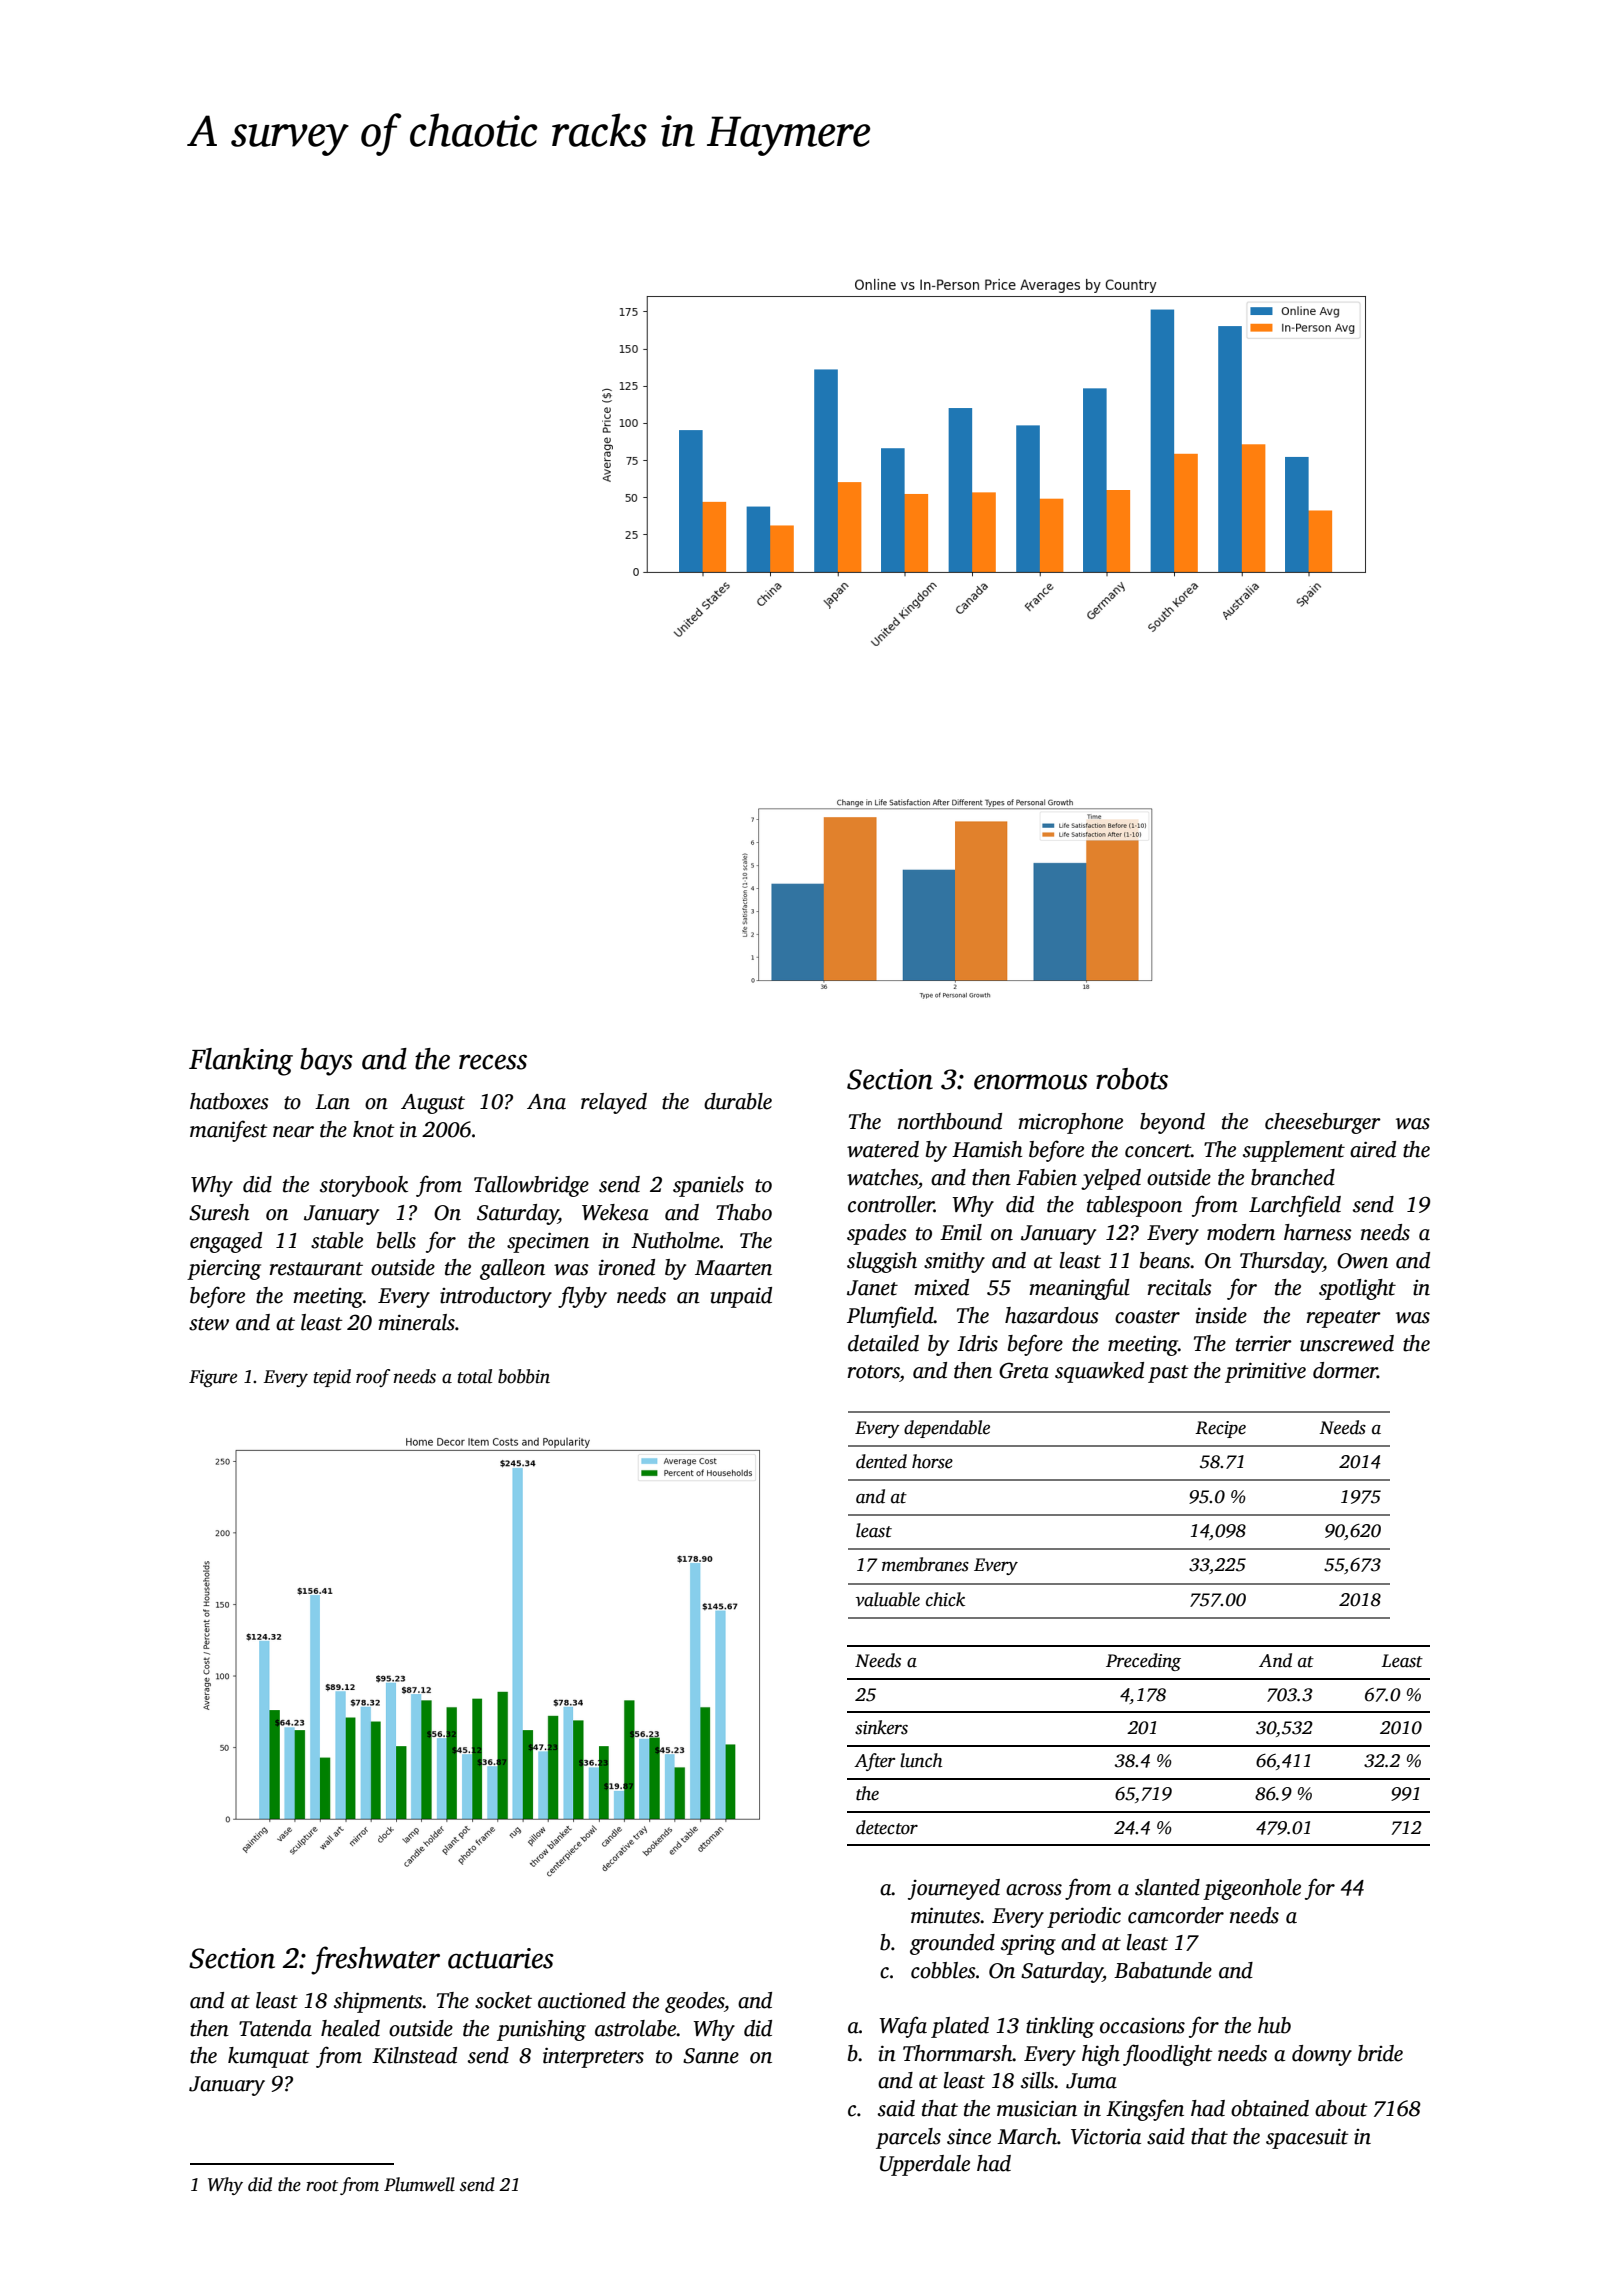  Describe the element at coordinates (322, 2186) in the image. I see `root` at that location.
